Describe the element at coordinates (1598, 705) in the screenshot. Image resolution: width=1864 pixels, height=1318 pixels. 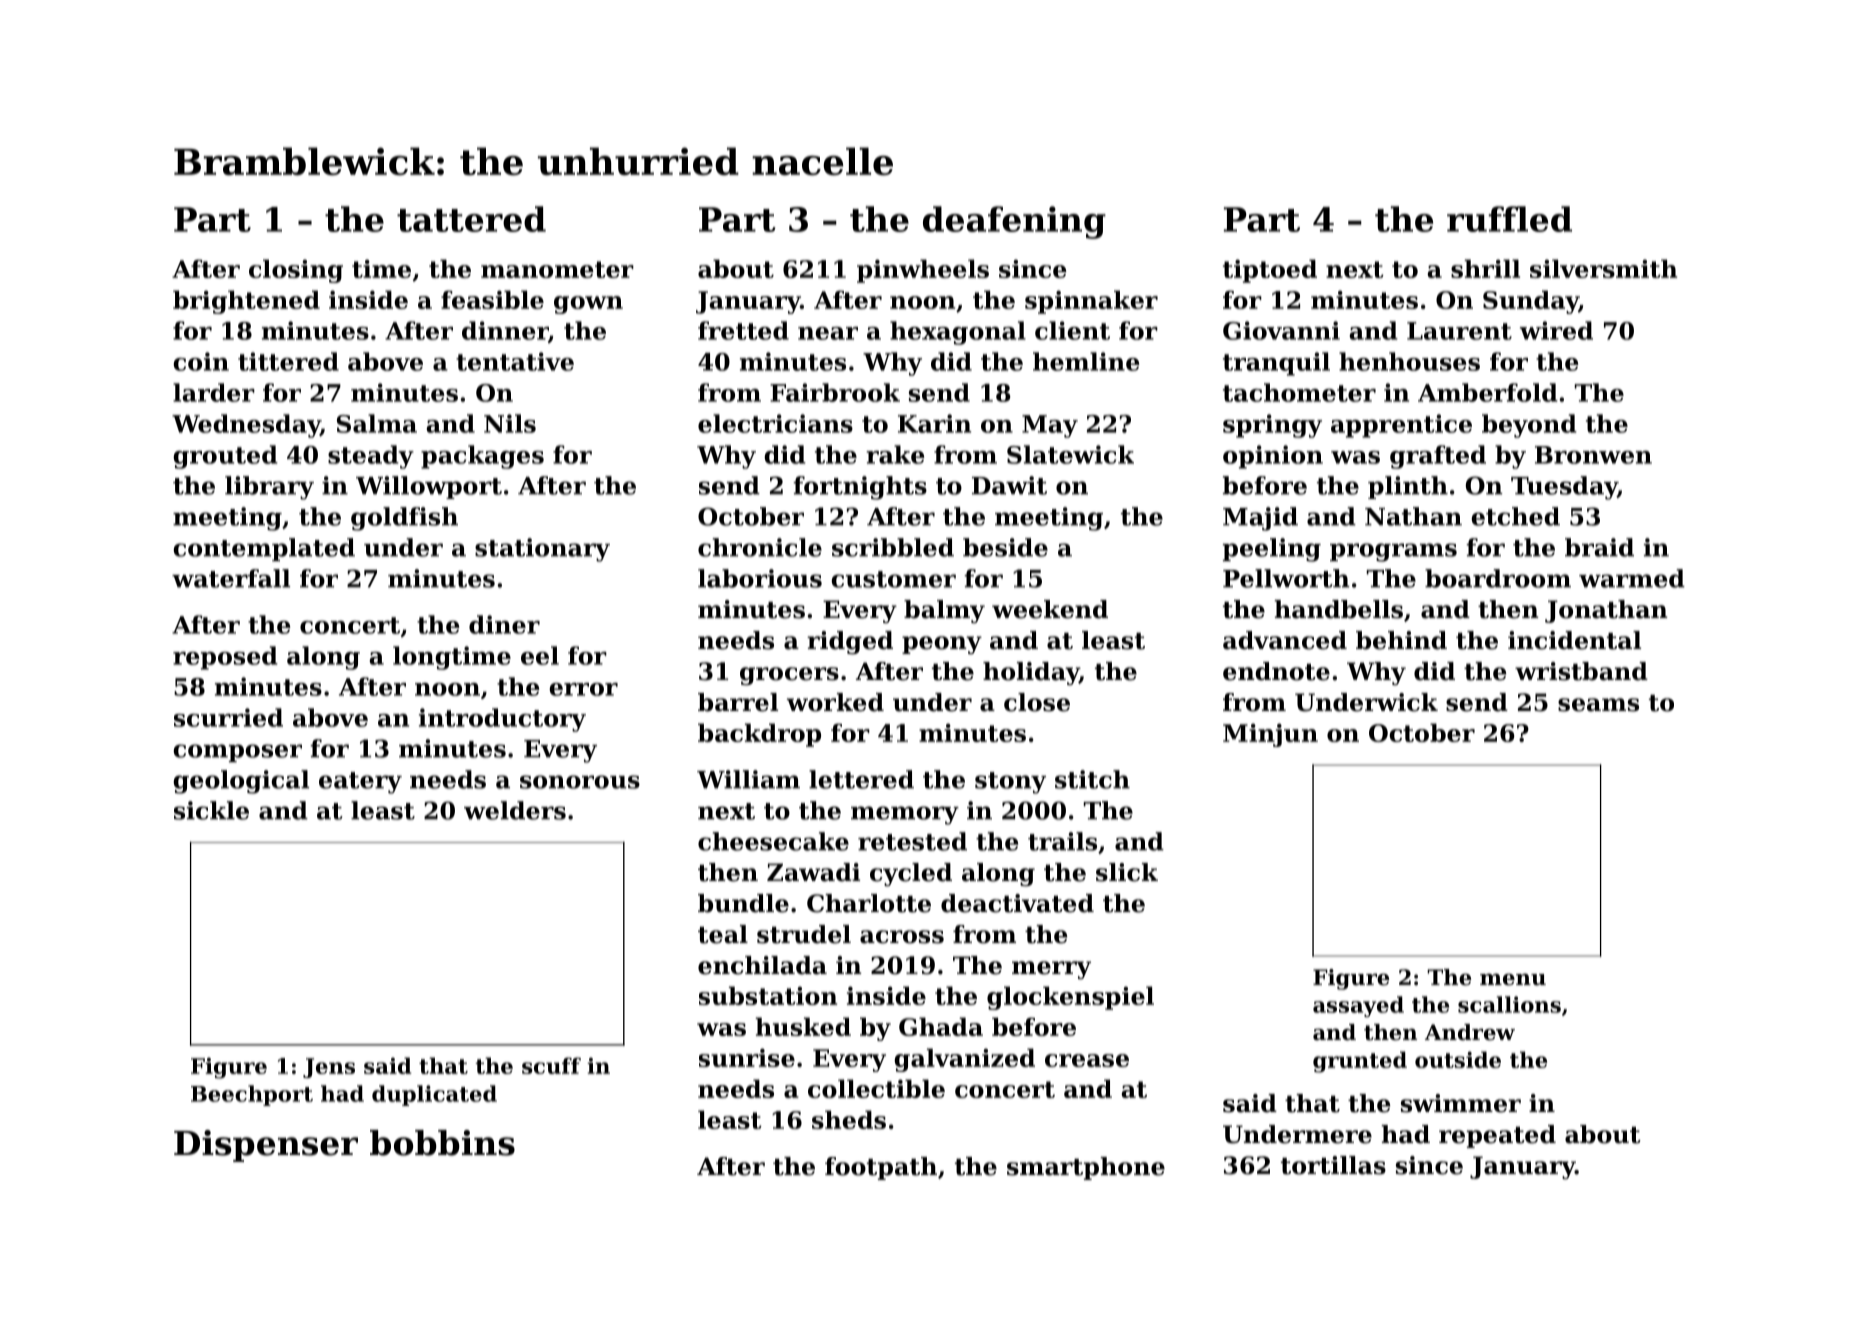
I see `seams` at that location.
